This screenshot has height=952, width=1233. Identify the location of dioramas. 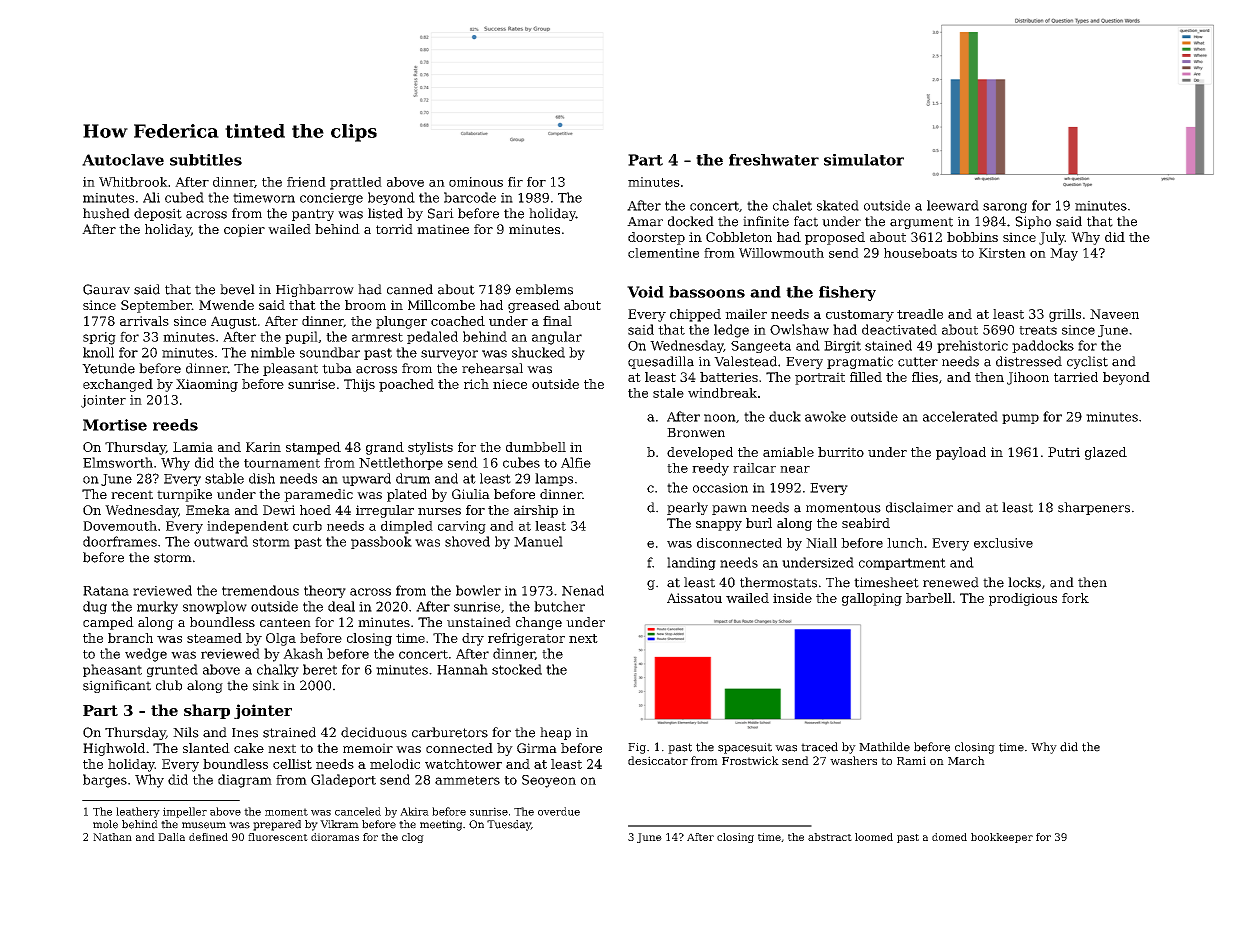
(335, 837).
